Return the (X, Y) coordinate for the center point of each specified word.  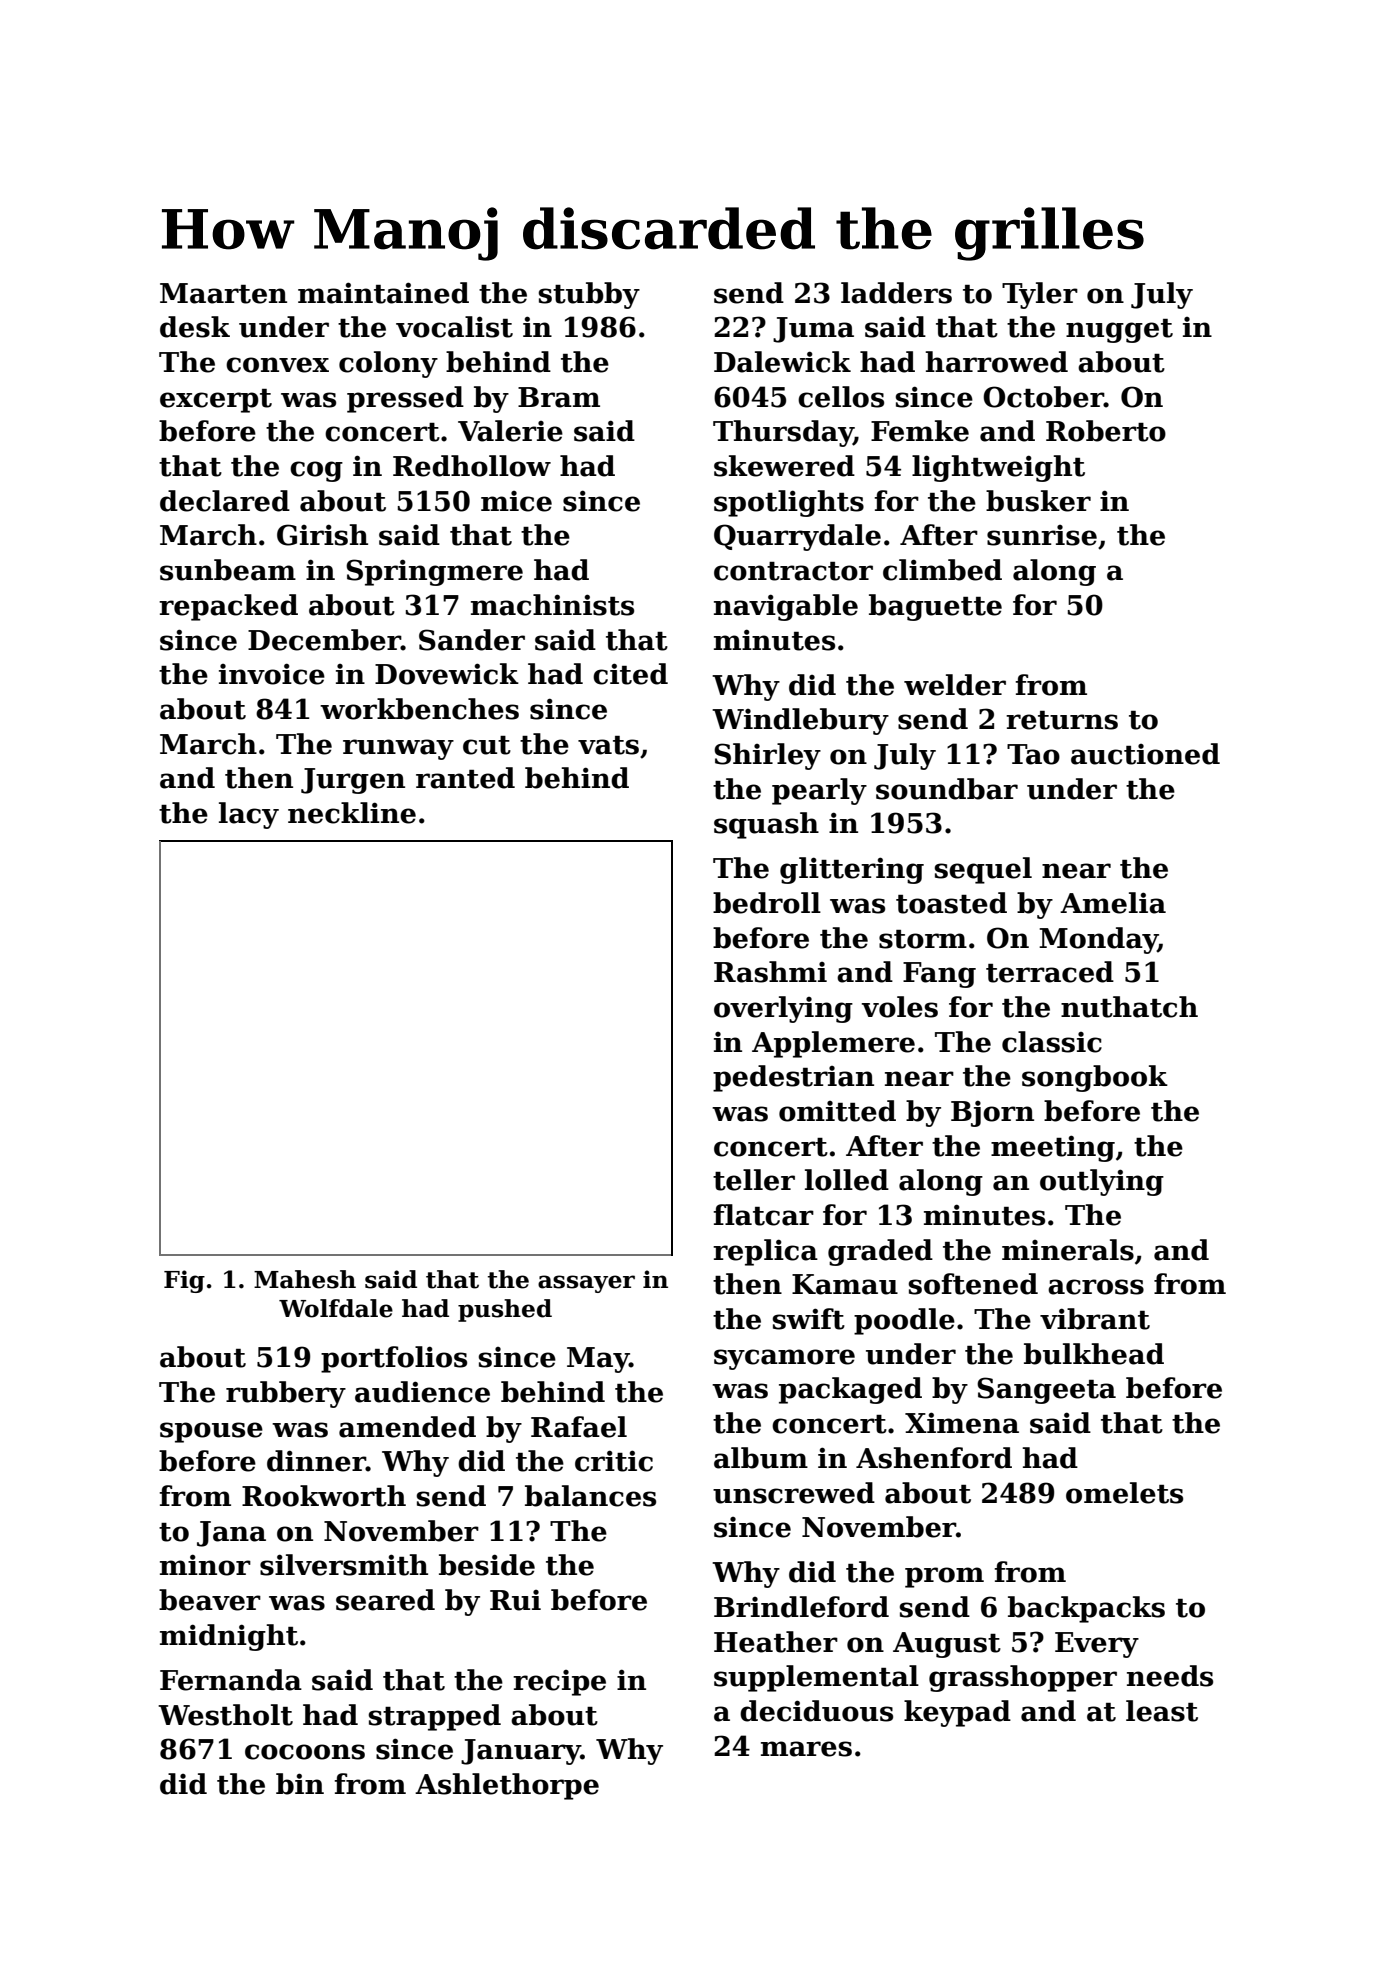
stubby (589, 295)
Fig (184, 1281)
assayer (586, 1284)
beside (487, 1565)
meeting (1053, 1148)
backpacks (1086, 1609)
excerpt (216, 401)
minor (205, 1565)
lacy (249, 815)
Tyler (1040, 295)
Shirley (767, 756)
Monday (1098, 940)
